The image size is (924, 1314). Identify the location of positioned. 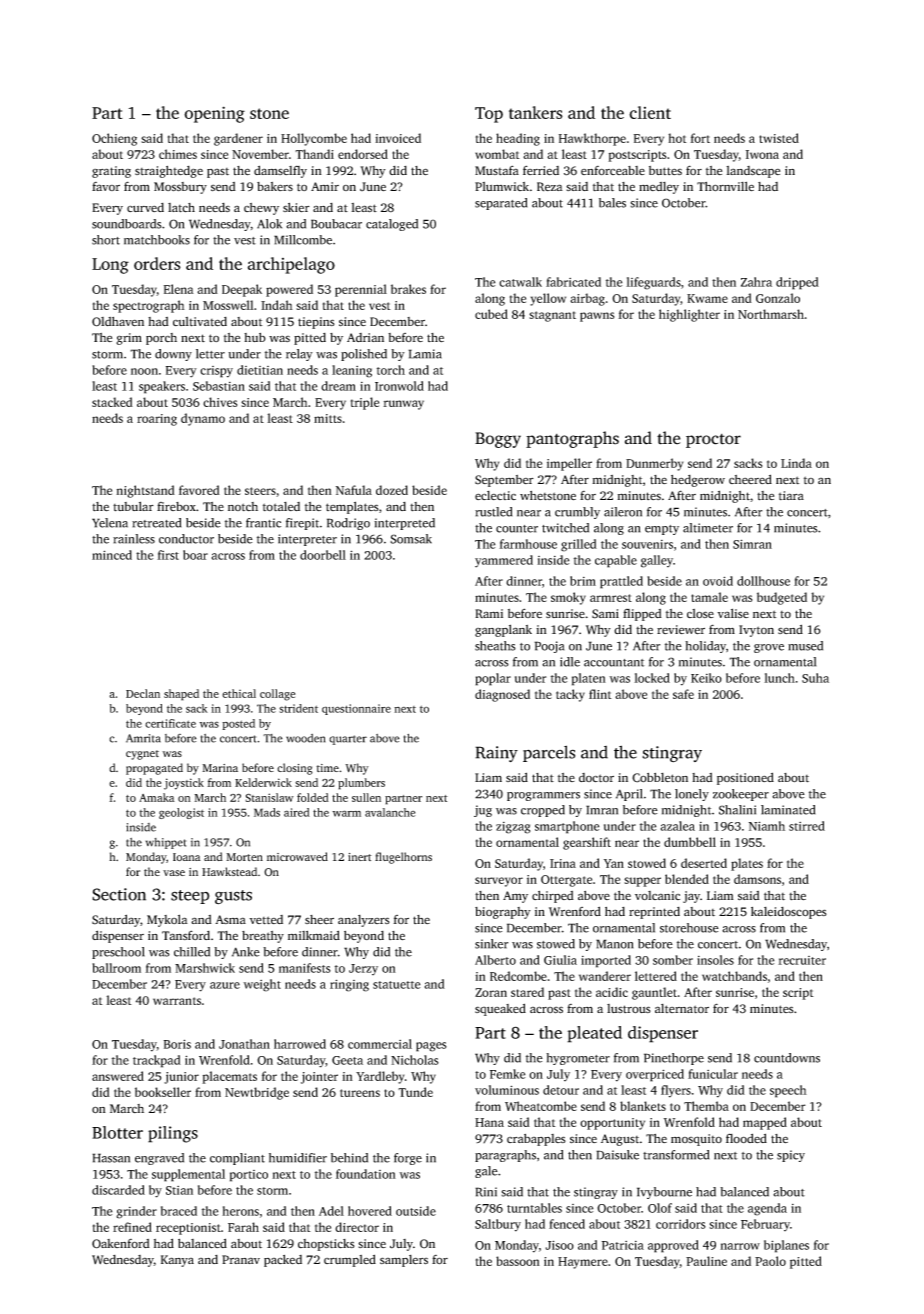
(745, 778).
